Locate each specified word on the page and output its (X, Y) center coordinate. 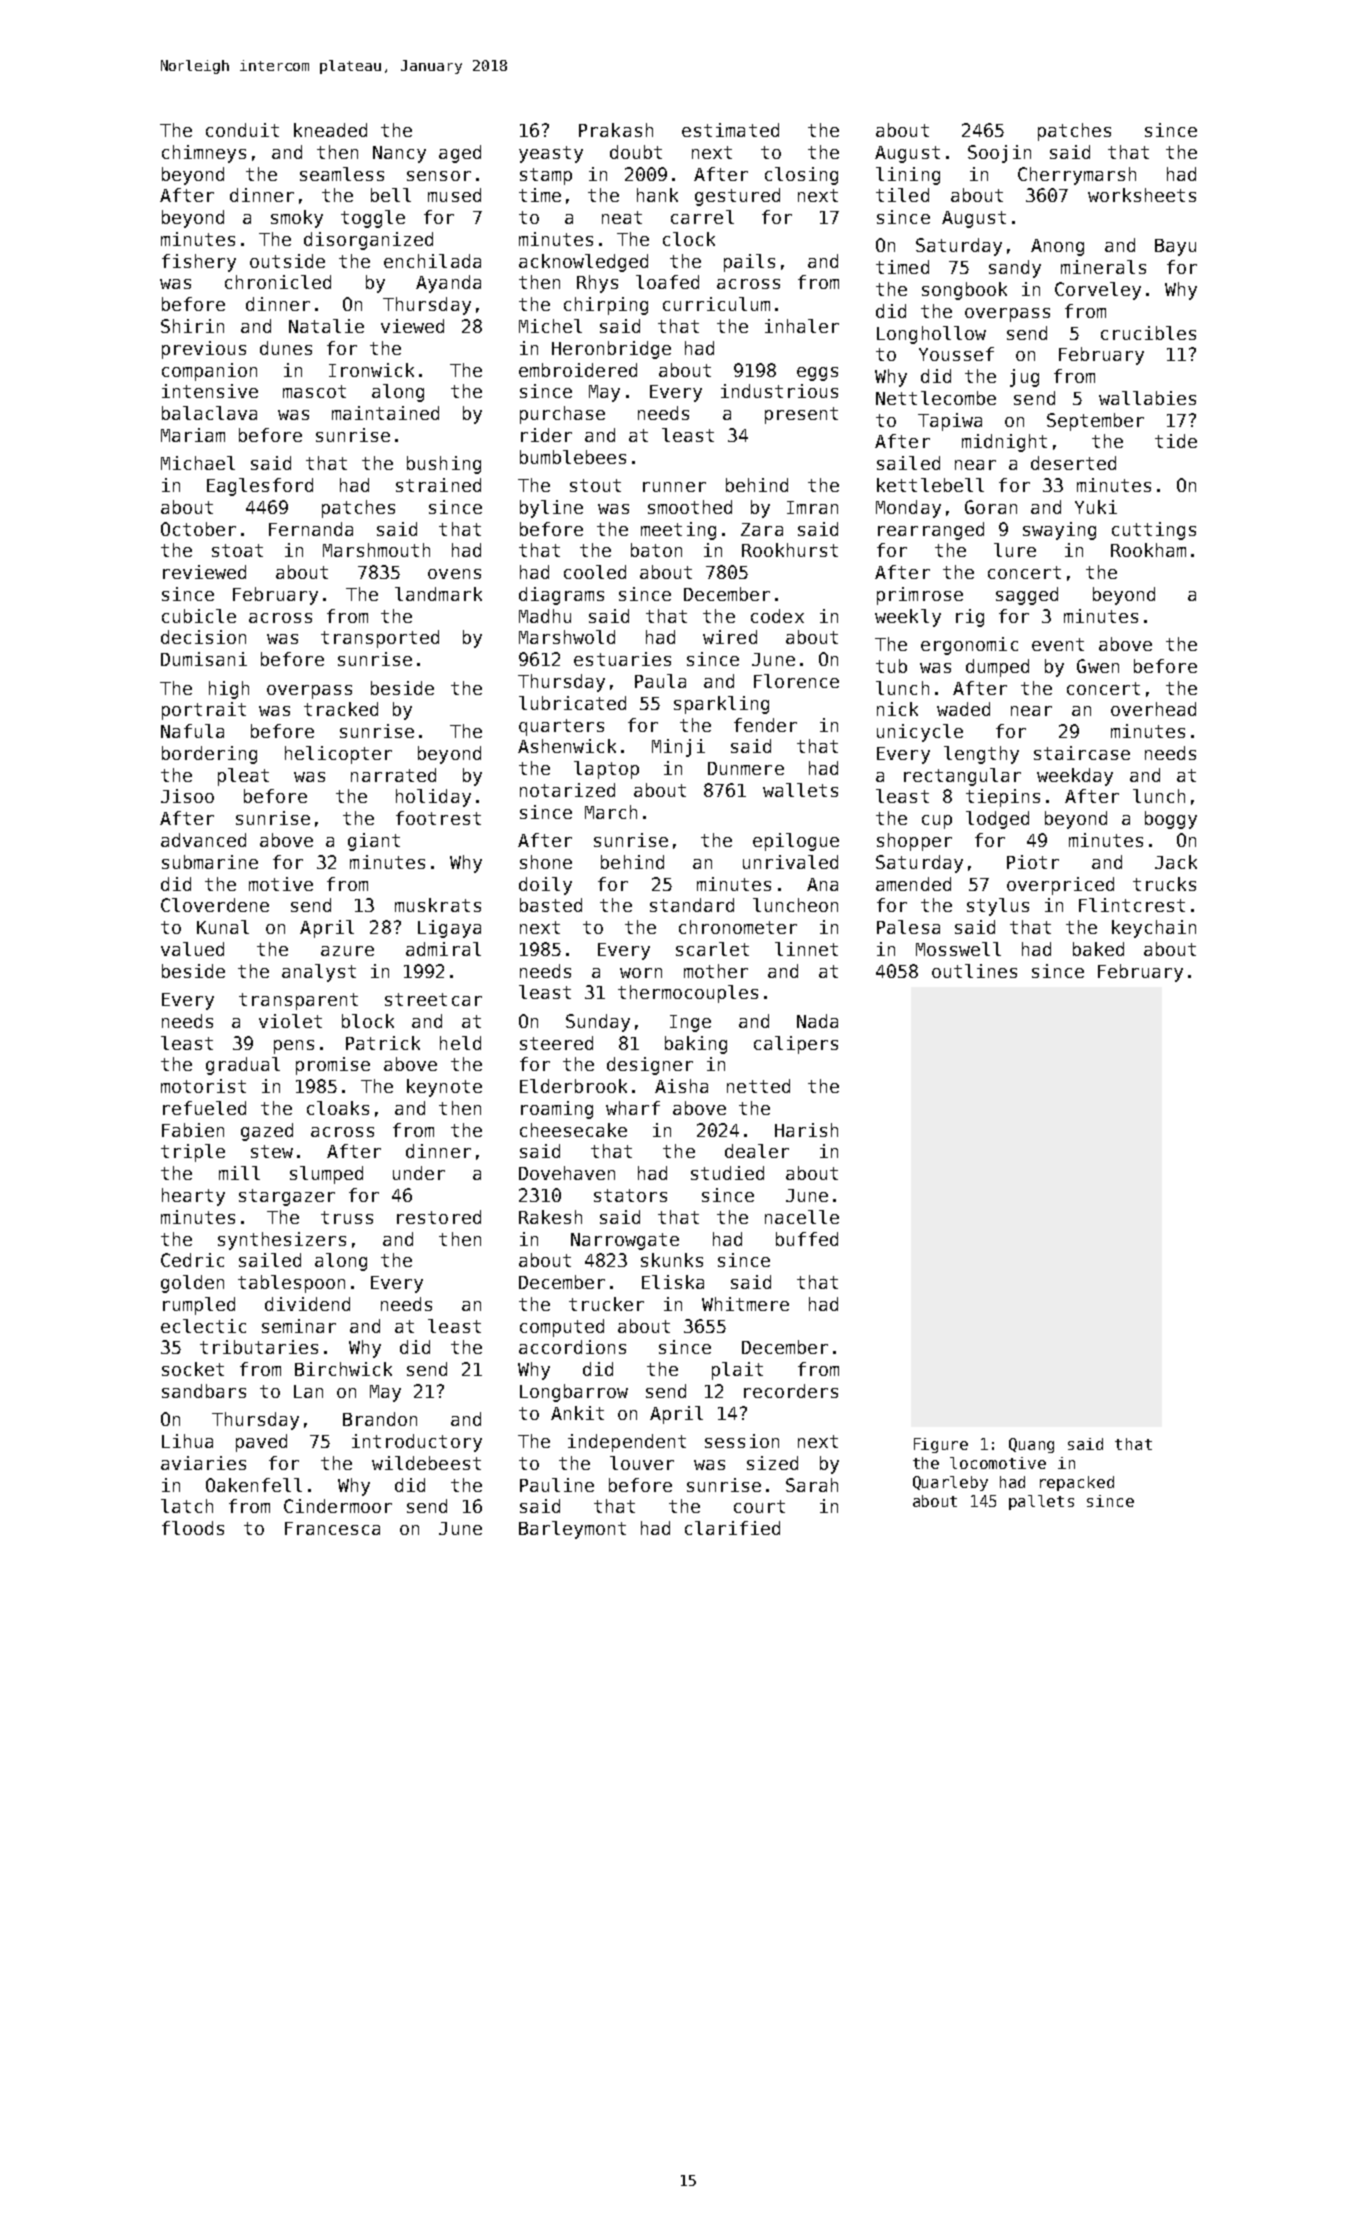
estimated (730, 130)
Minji (678, 748)
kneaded (330, 130)
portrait (204, 711)
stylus (998, 907)
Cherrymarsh (1077, 176)
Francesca (332, 1528)
